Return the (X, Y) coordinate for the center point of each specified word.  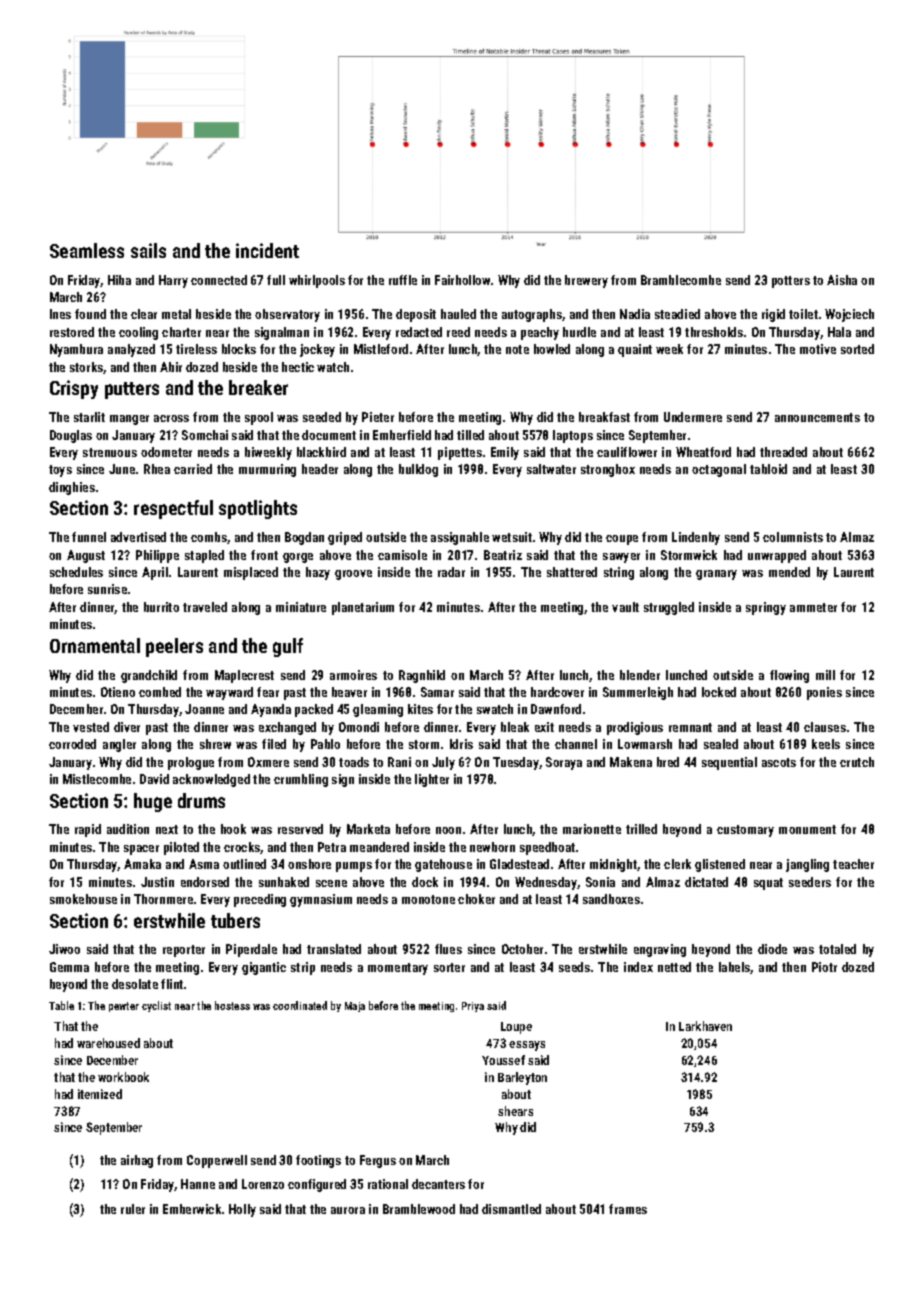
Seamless (87, 250)
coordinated (300, 1005)
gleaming (378, 710)
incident (267, 250)
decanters (438, 1184)
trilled (641, 829)
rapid (88, 830)
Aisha (842, 280)
